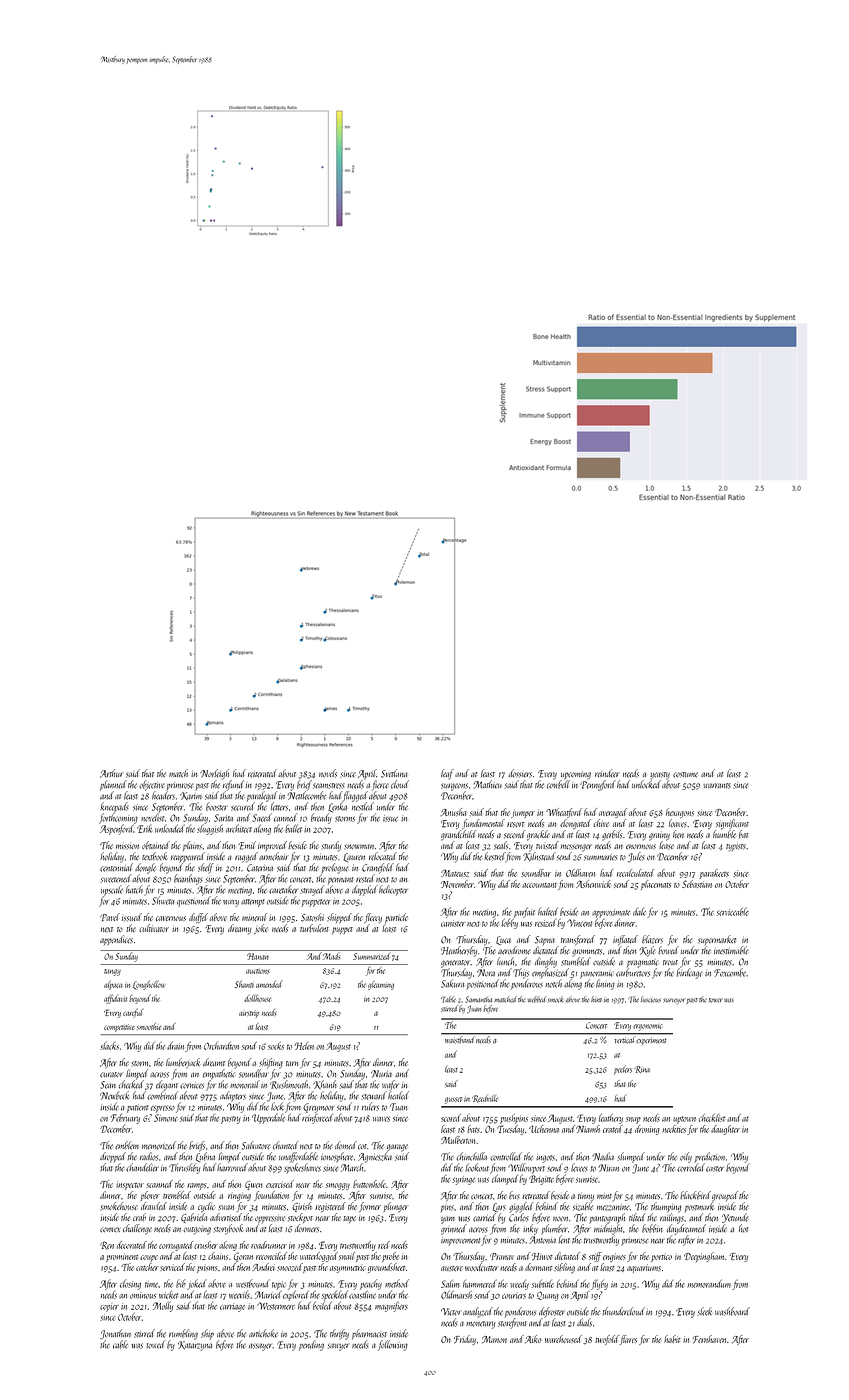 The image size is (849, 1400). Describe the element at coordinates (607, 773) in the screenshot. I see `reindeer` at that location.
